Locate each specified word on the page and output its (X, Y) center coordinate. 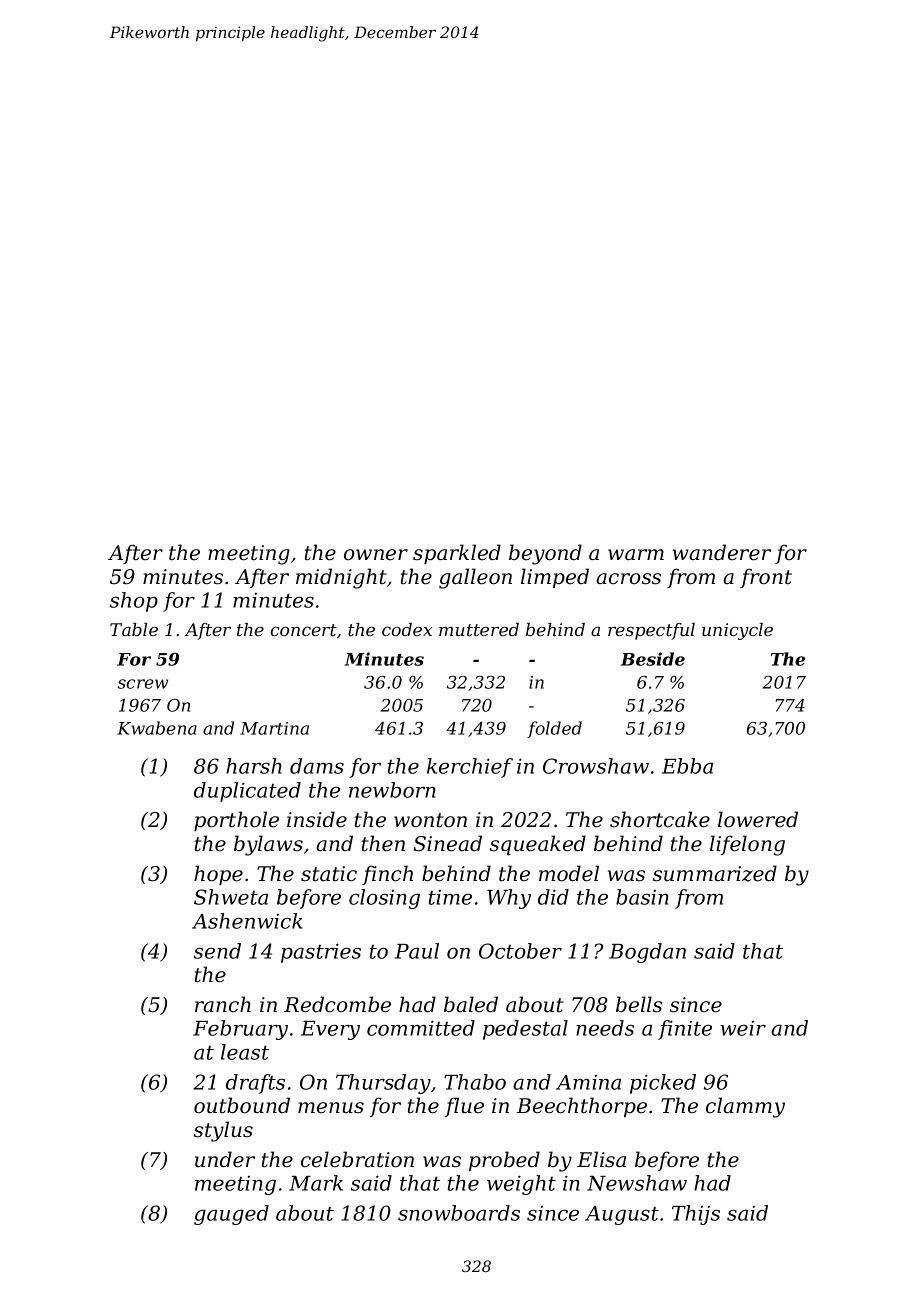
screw (143, 684)
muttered (479, 629)
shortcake (660, 819)
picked (663, 1084)
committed (421, 1028)
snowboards (459, 1213)
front (766, 578)
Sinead (447, 843)
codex (407, 629)
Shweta (231, 897)
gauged (231, 1215)
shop (134, 602)
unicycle (737, 631)
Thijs (696, 1215)
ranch (223, 1004)
